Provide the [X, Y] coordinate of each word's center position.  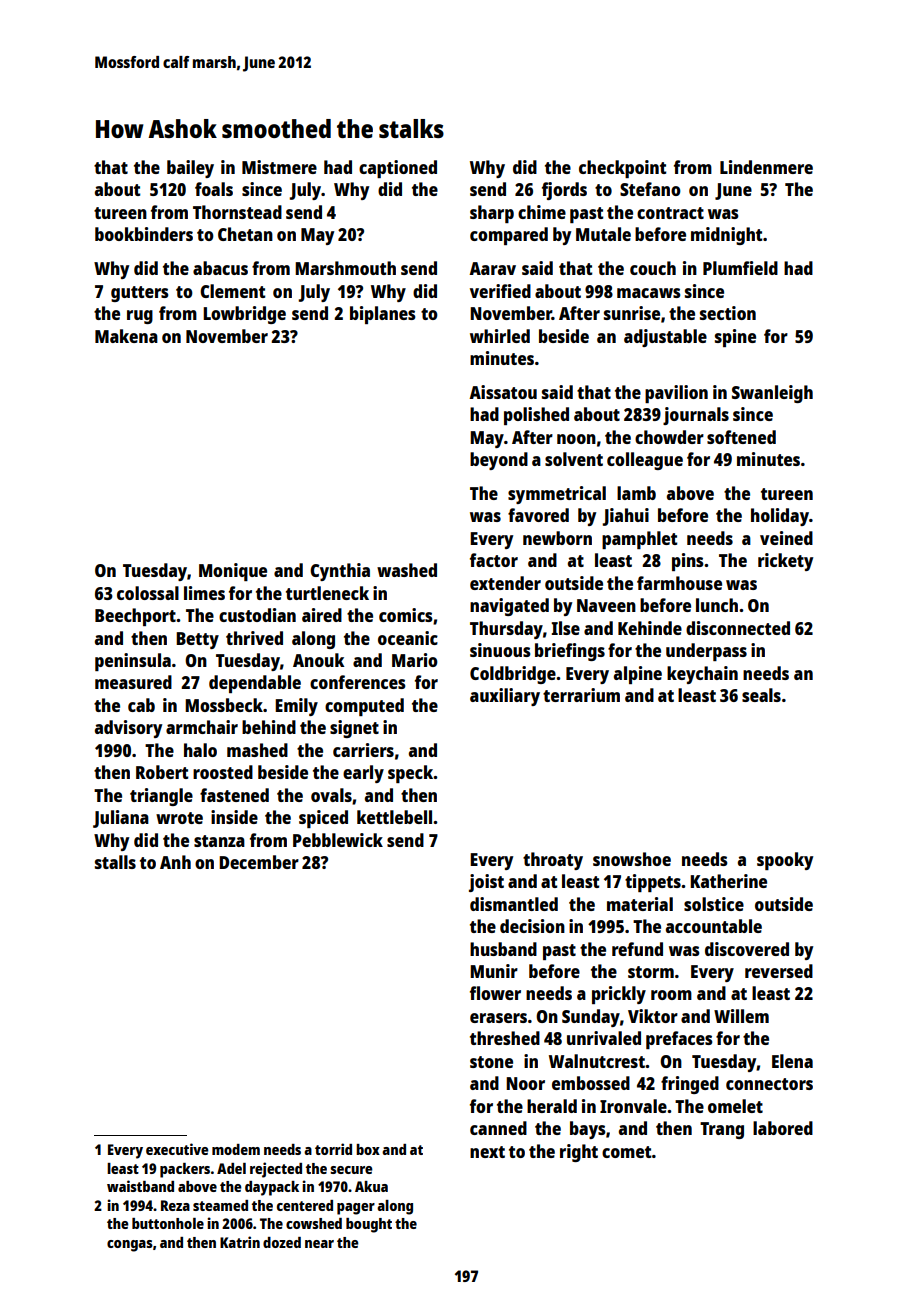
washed [407, 570]
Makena [126, 336]
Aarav [492, 268]
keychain [702, 675]
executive [177, 1149]
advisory [128, 729]
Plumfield [740, 268]
